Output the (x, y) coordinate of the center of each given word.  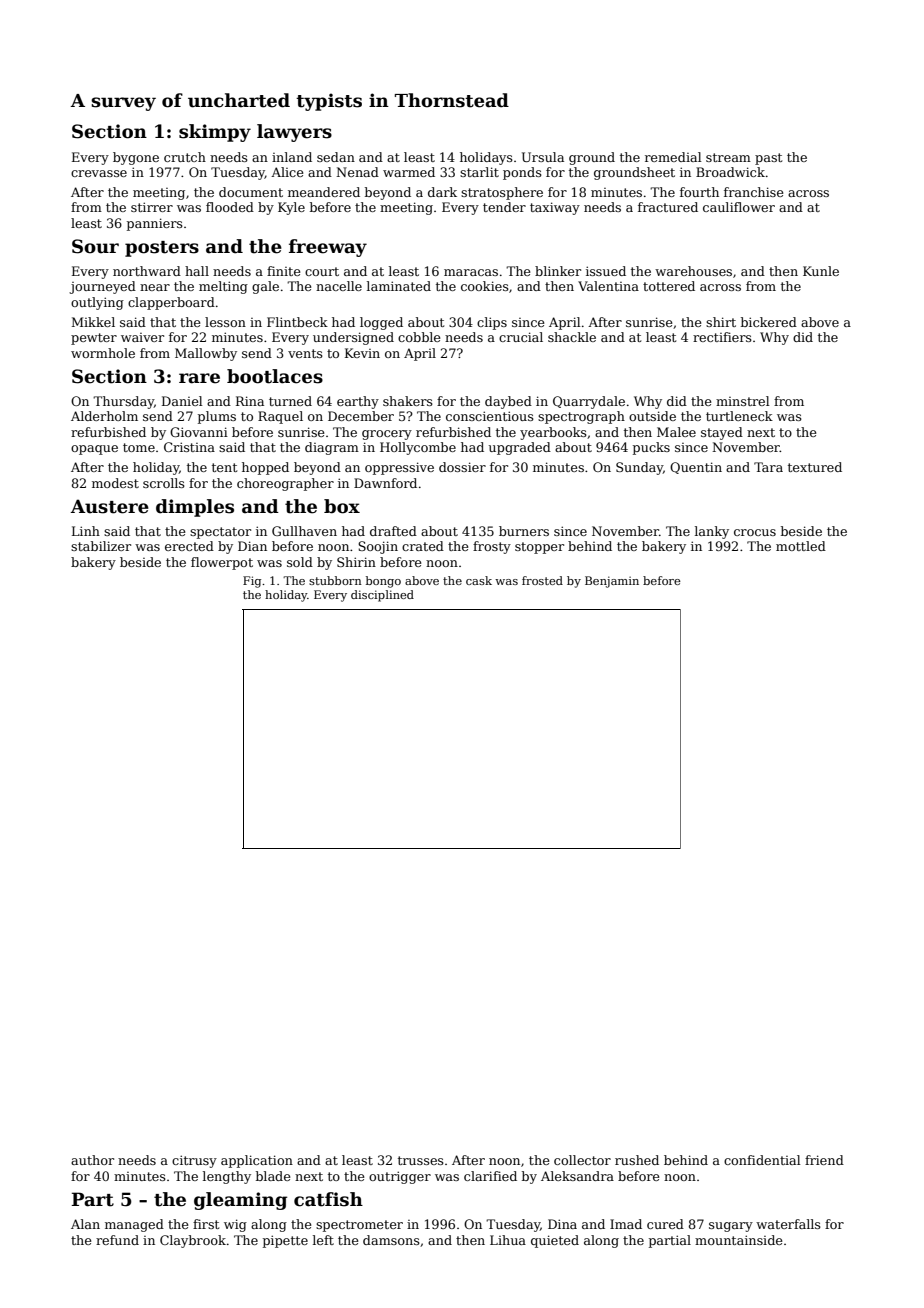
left (323, 1240)
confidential (762, 1160)
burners (524, 531)
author (92, 1160)
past (768, 159)
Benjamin (612, 582)
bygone (136, 158)
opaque (94, 450)
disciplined (382, 596)
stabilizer (101, 546)
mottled (801, 546)
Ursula (543, 157)
